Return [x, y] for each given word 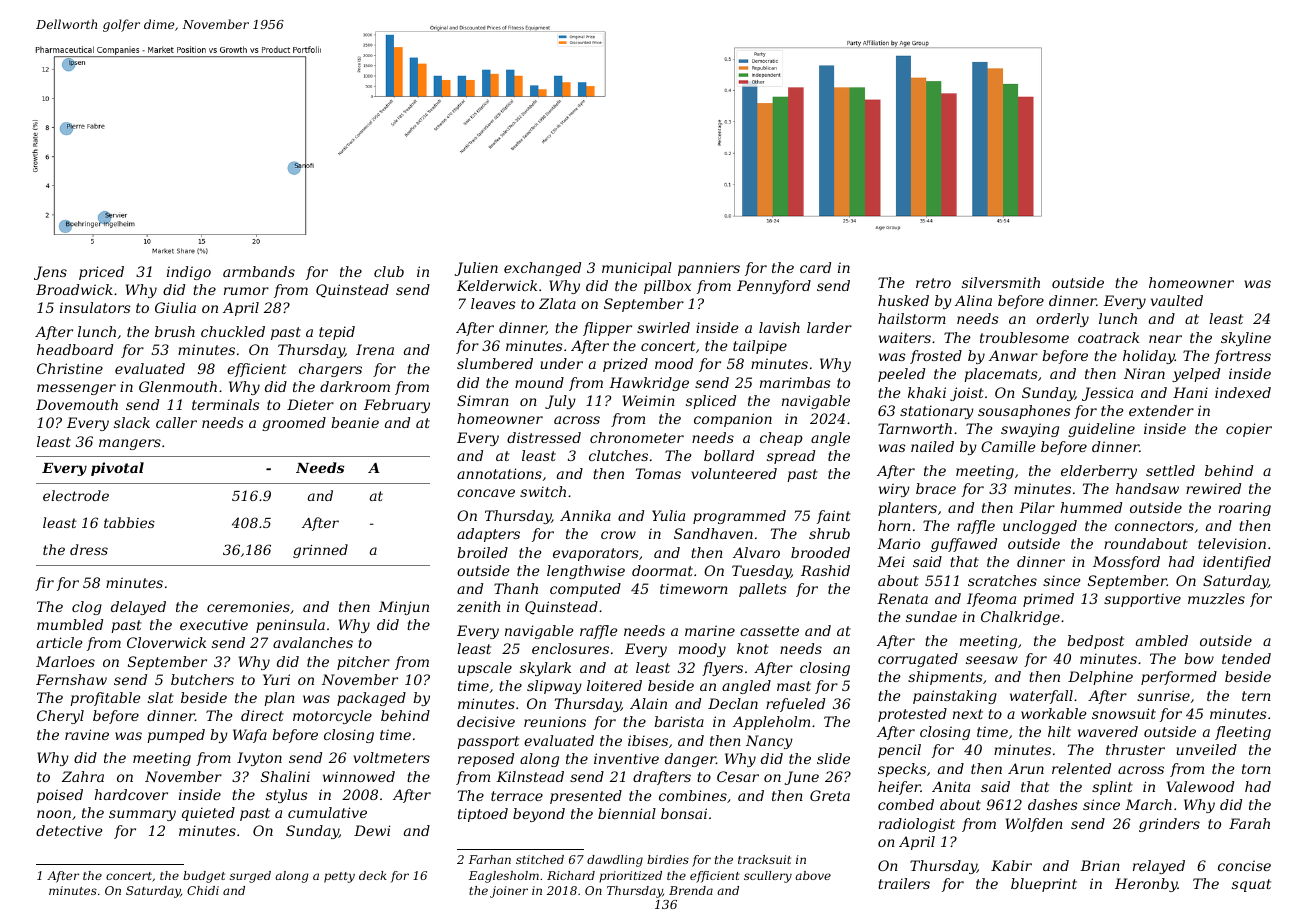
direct [262, 715]
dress [89, 549]
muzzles [1216, 599]
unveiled [1207, 749]
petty [339, 877]
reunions [555, 721]
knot [753, 648]
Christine [70, 368]
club [389, 271]
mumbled [70, 624]
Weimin [649, 400]
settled [1170, 470]
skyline [1246, 339]
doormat [662, 570]
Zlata [557, 303]
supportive [1142, 600]
